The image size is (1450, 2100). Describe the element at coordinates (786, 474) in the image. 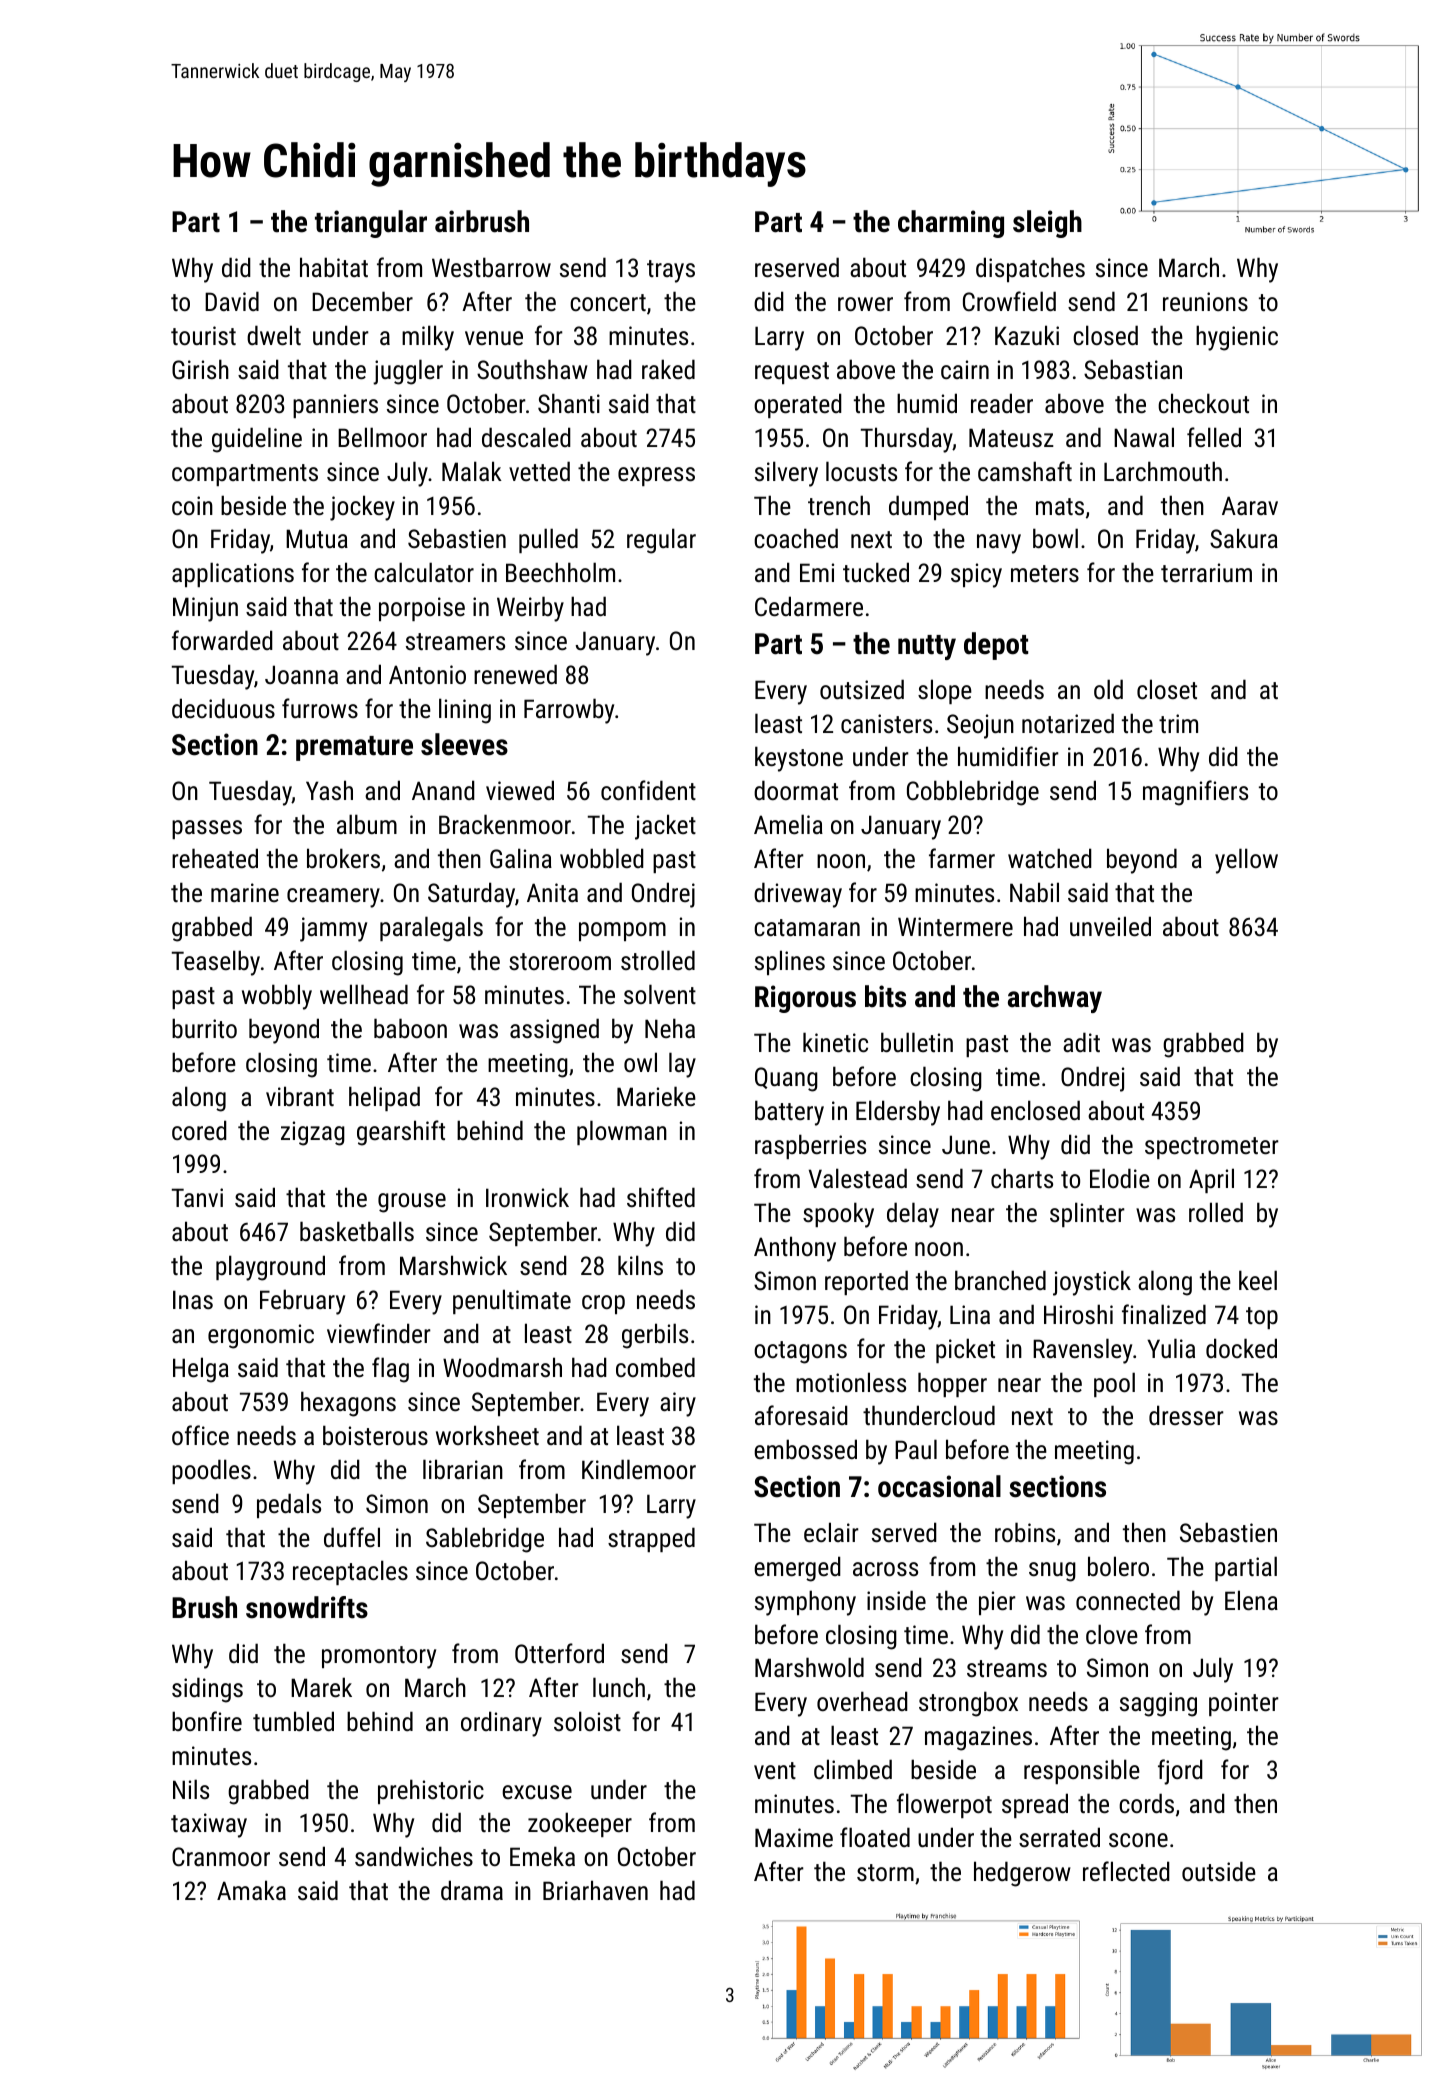

I see `silvery` at that location.
